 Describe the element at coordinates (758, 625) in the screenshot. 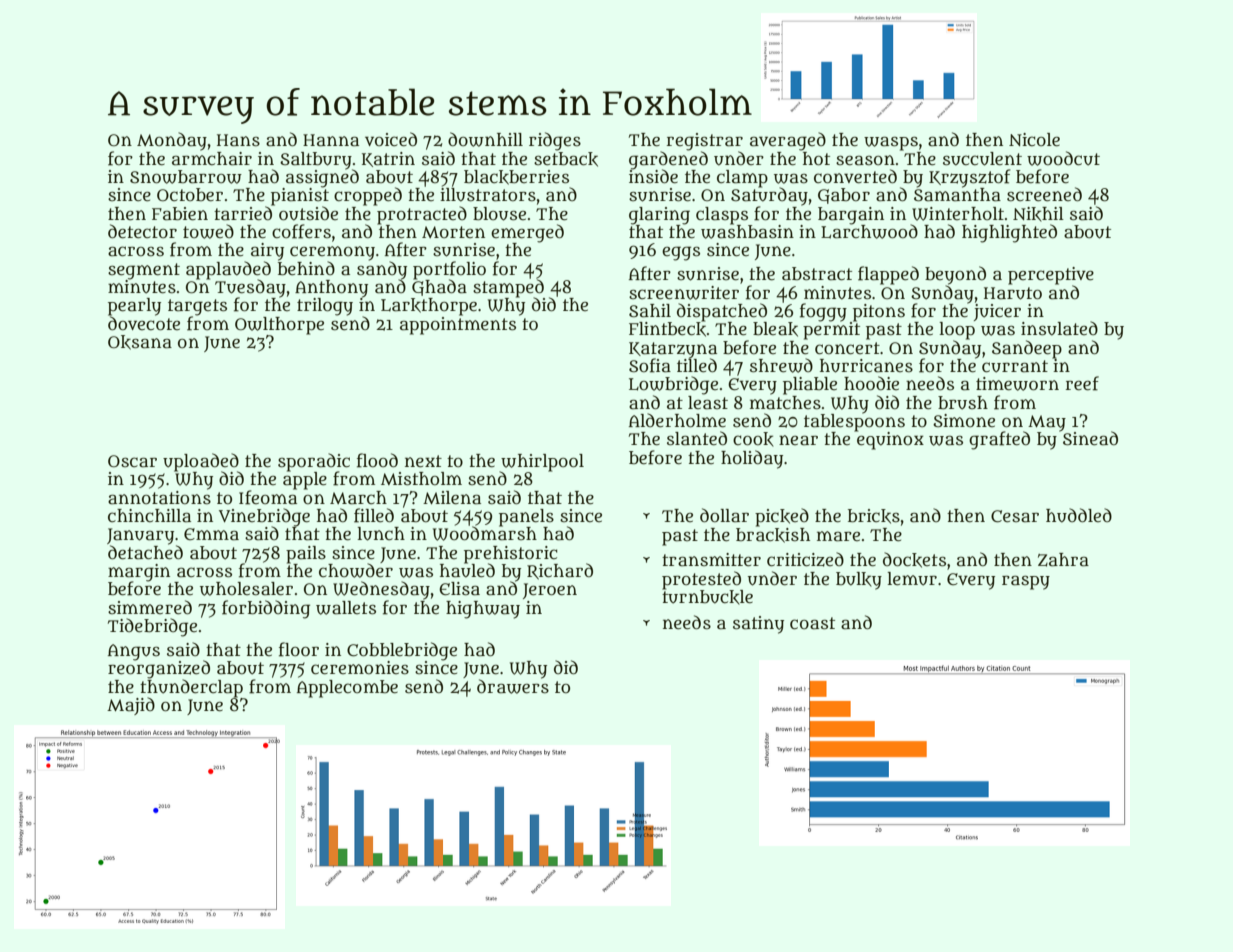

I see `satiny` at that location.
